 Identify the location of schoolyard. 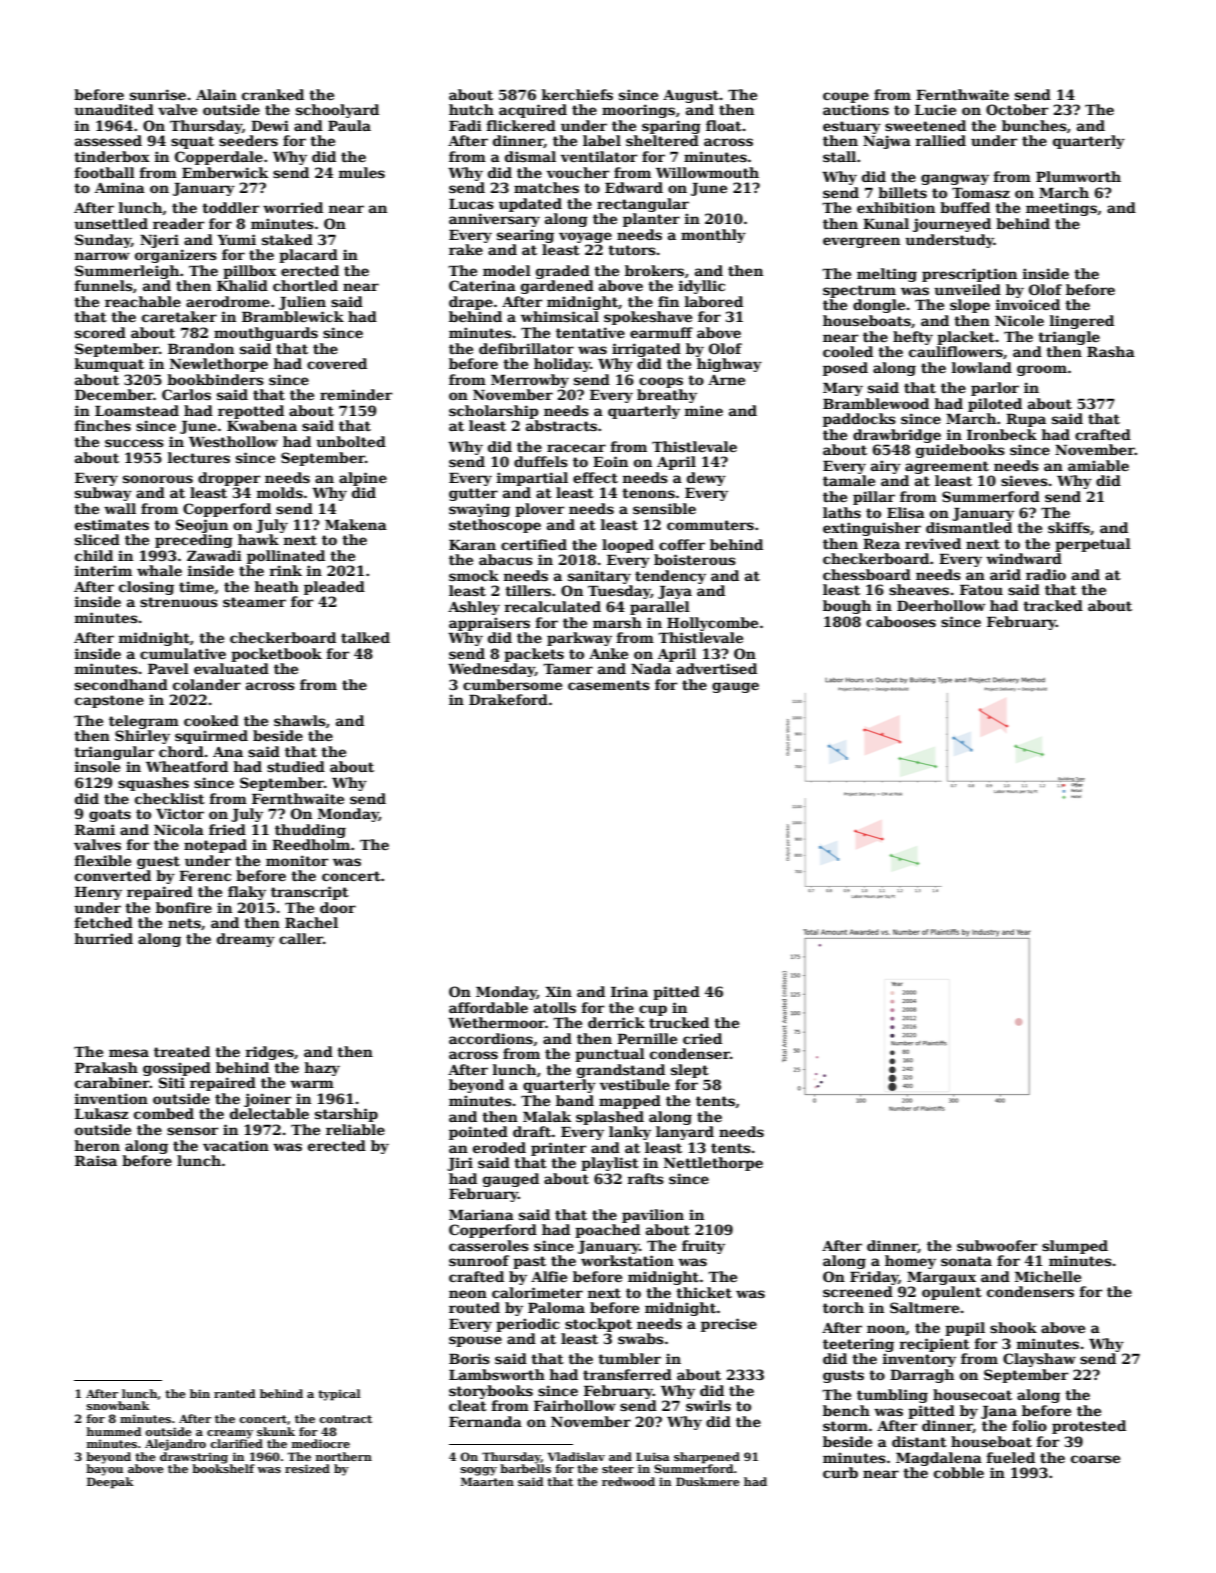
(337, 111).
